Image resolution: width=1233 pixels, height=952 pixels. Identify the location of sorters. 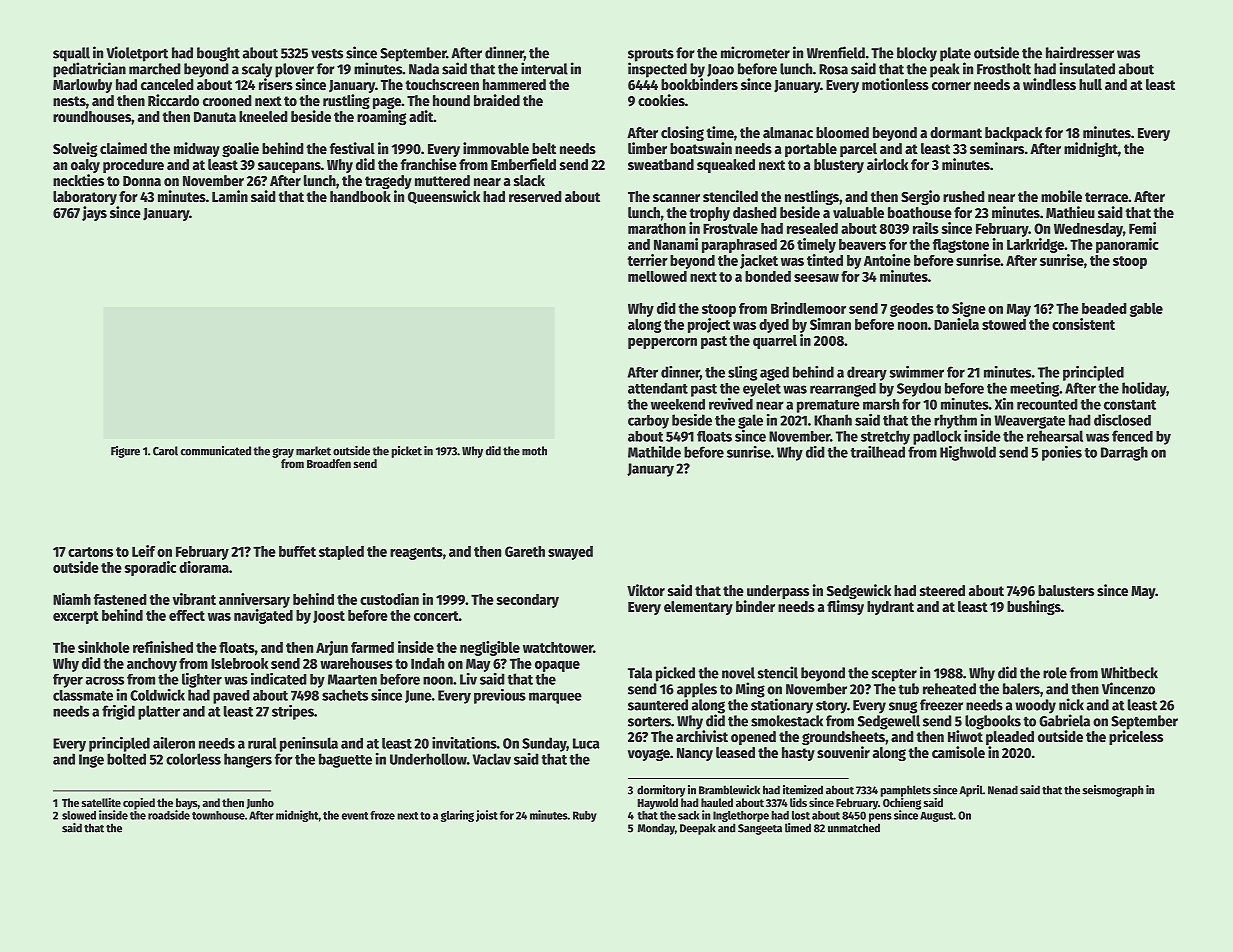
(649, 722).
